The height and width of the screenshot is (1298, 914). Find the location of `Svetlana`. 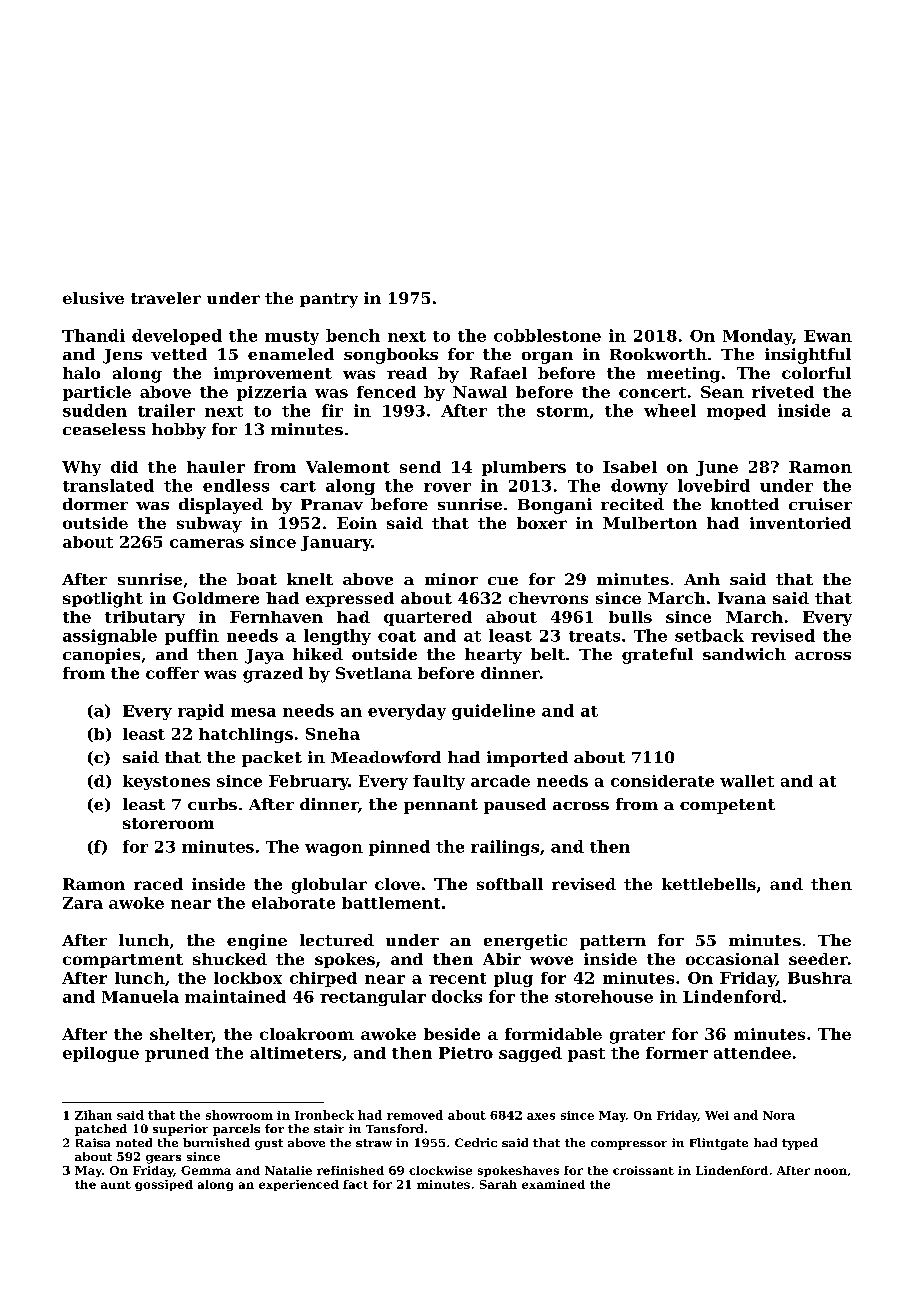

Svetlana is located at coordinates (374, 673).
